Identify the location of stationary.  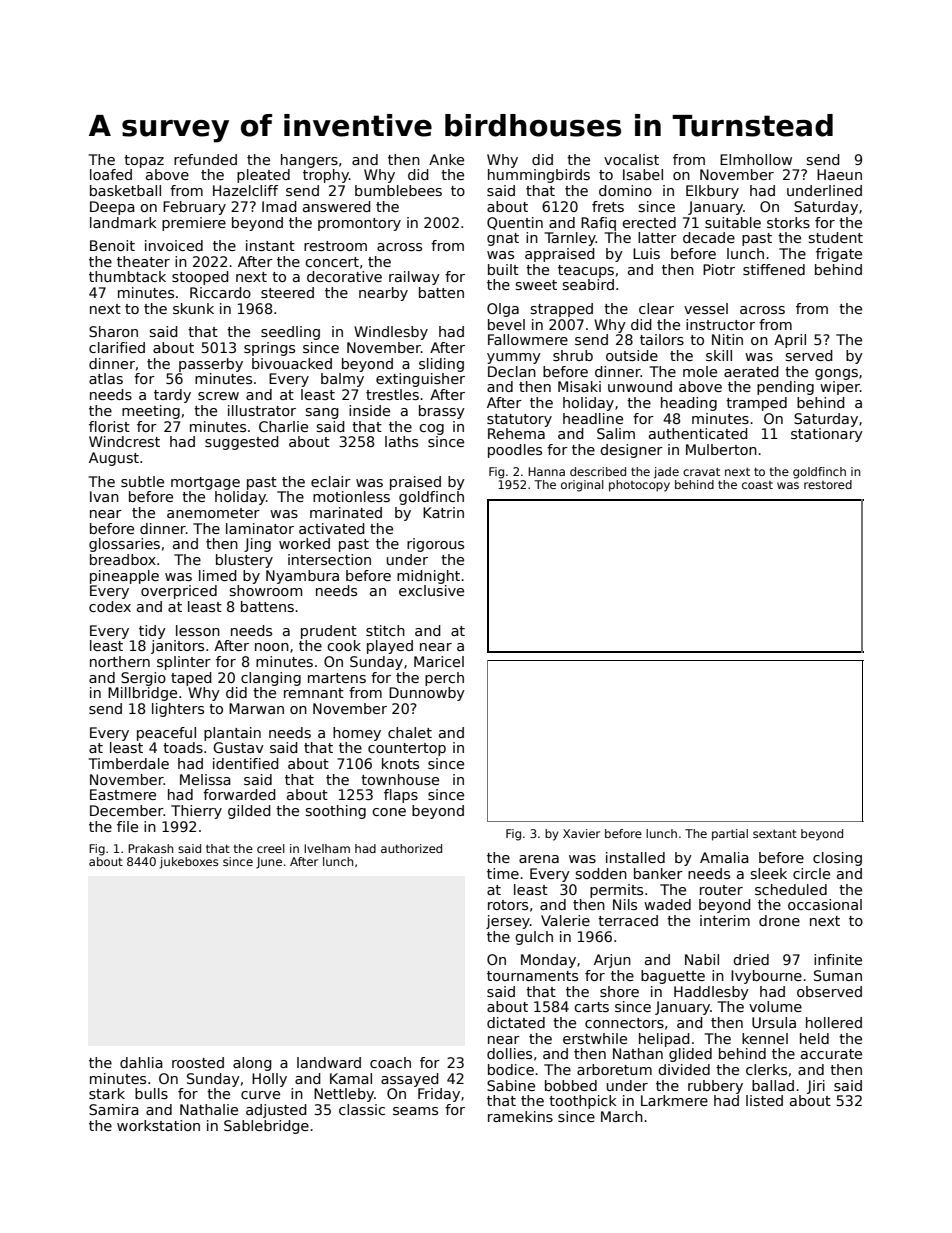
(827, 435).
